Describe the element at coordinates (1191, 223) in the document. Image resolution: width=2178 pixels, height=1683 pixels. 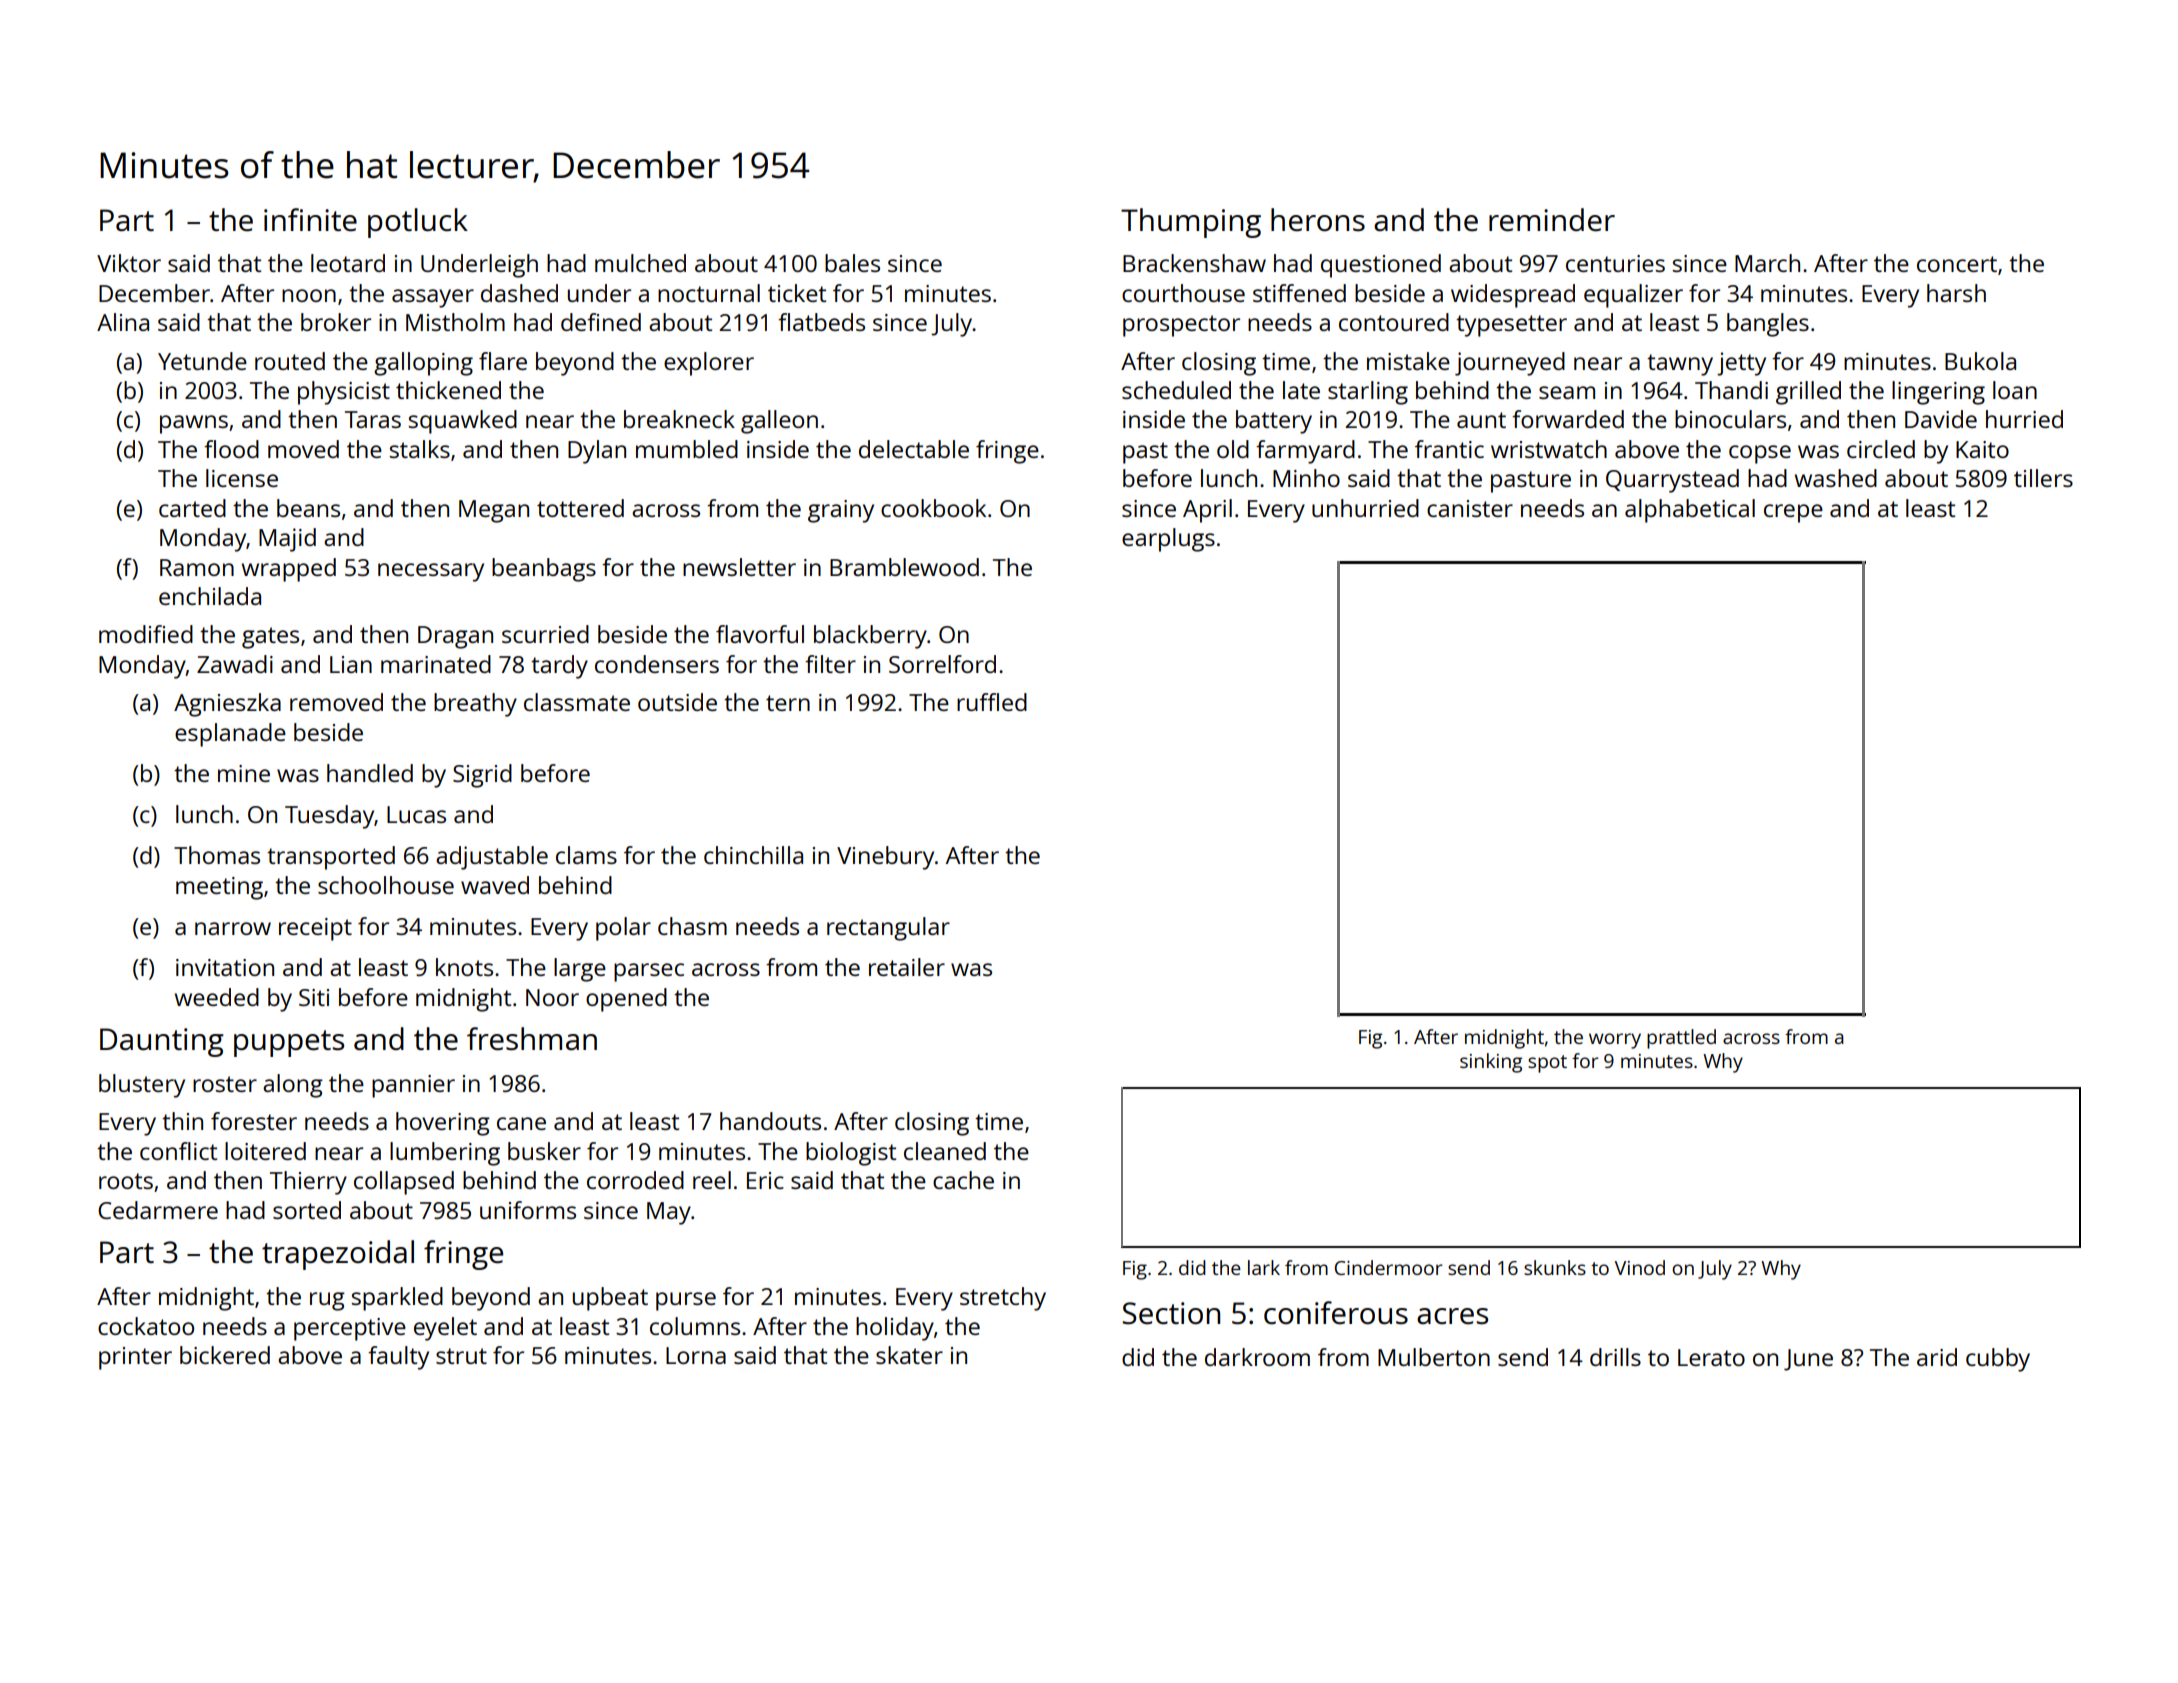
I see `Thumping` at that location.
